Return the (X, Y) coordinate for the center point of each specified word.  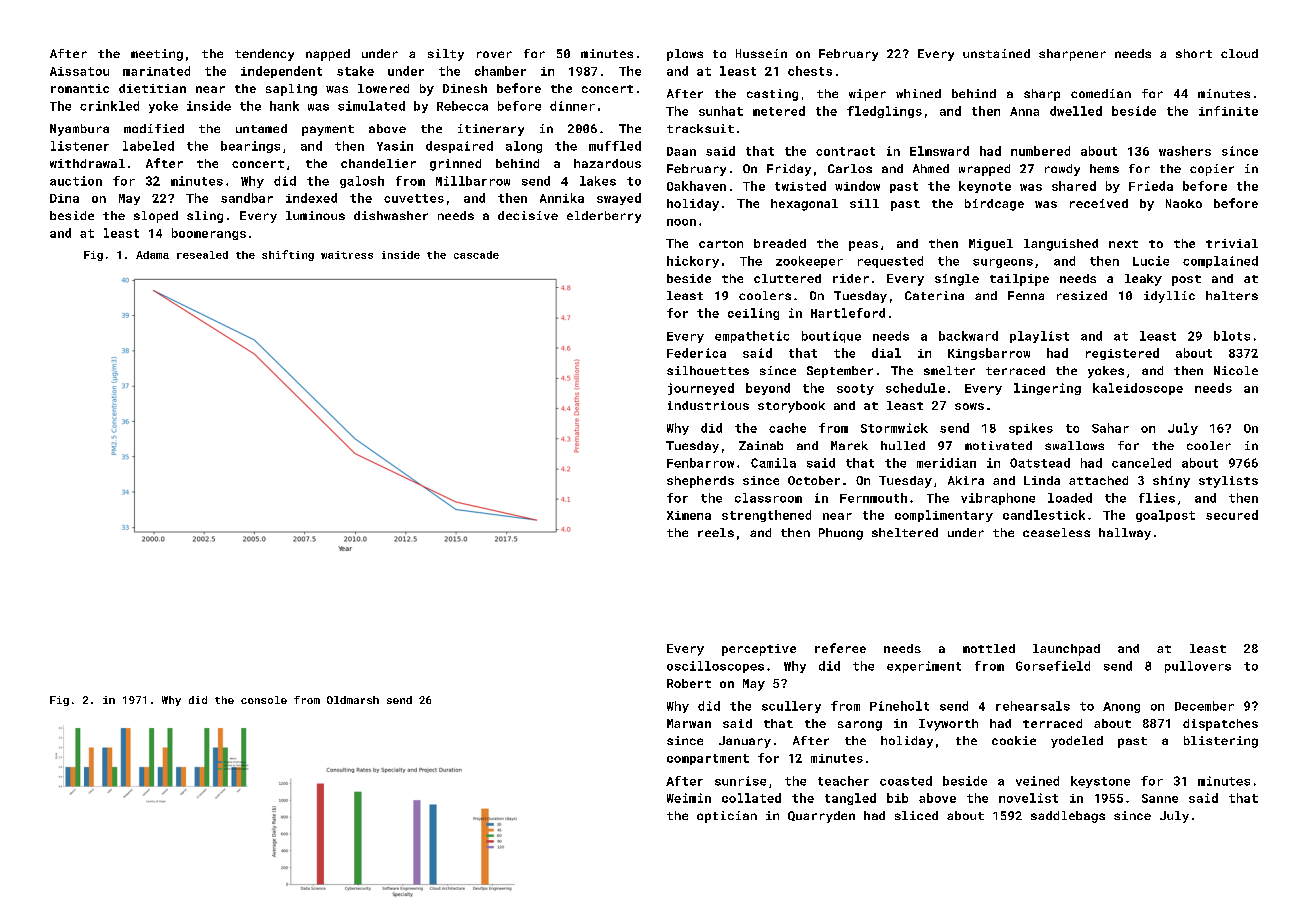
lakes (598, 181)
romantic (80, 88)
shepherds (700, 482)
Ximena (689, 515)
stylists (1228, 482)
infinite (1228, 111)
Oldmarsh (353, 700)
